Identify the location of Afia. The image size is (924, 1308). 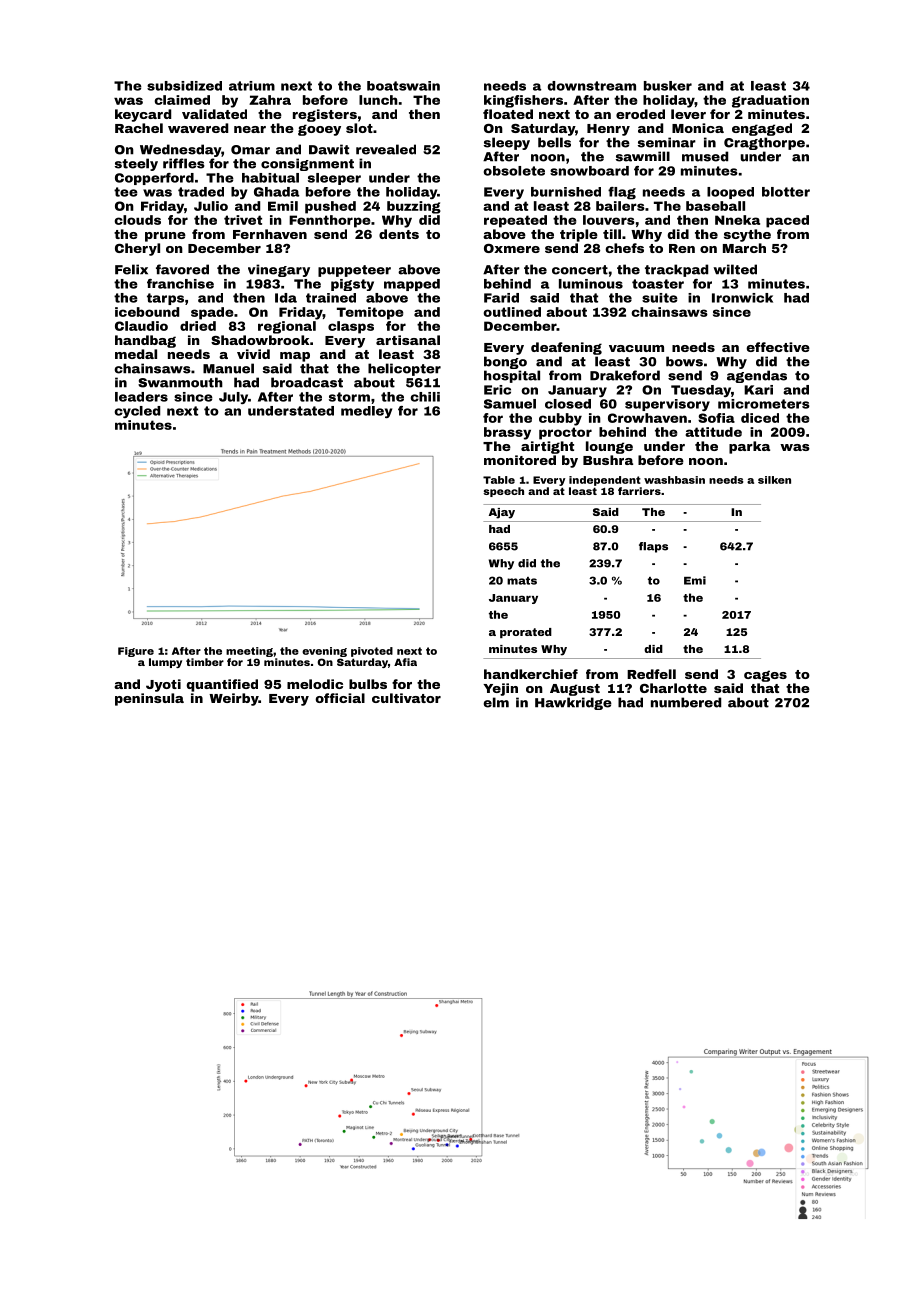
(405, 662).
